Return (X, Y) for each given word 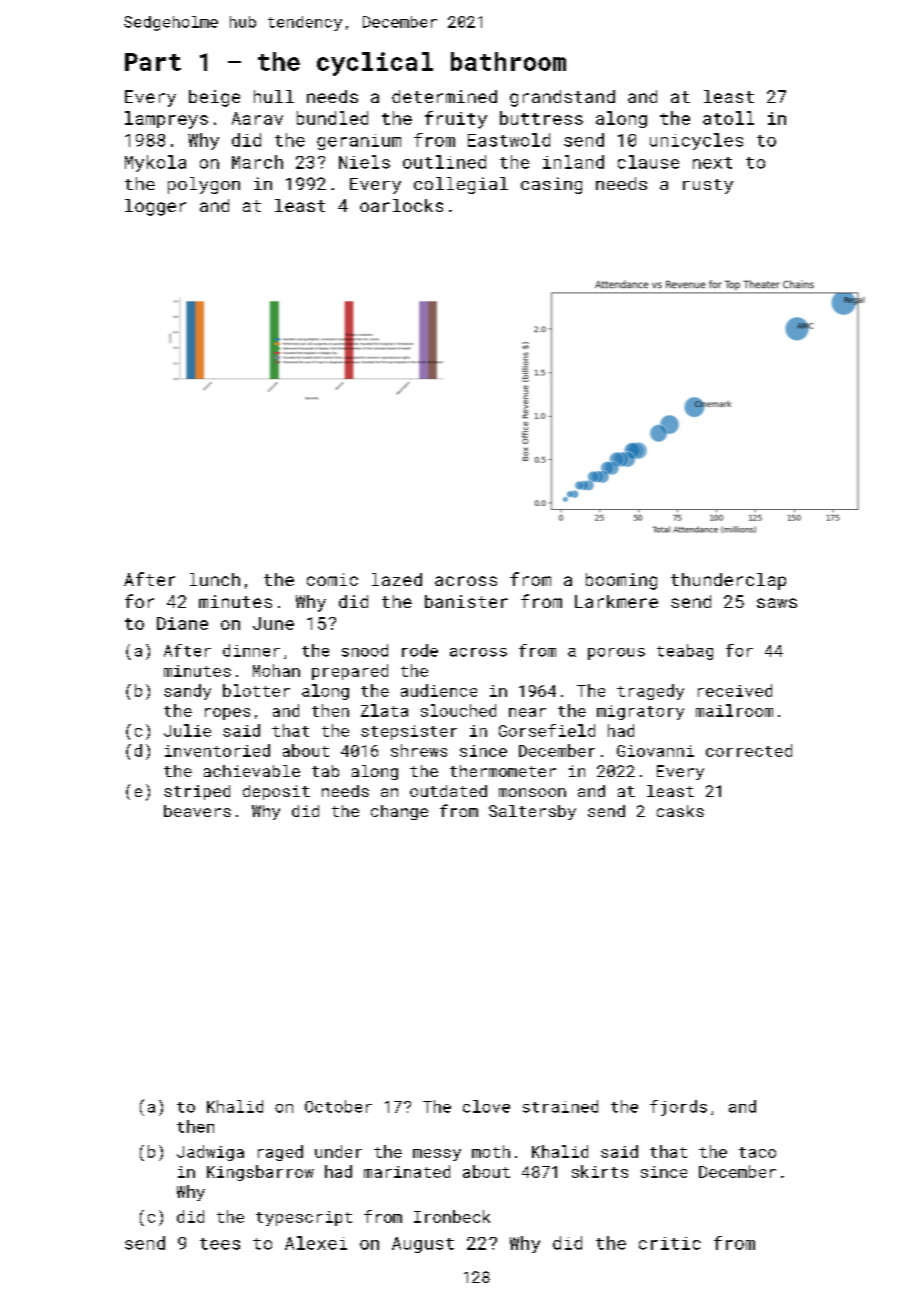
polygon (204, 185)
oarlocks (401, 205)
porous (616, 654)
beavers (197, 811)
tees (220, 1244)
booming (621, 581)
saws (777, 603)
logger (155, 207)
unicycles (696, 141)
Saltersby (532, 812)
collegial (461, 185)
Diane (182, 623)
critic (670, 1243)
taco (757, 1152)
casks (680, 811)
